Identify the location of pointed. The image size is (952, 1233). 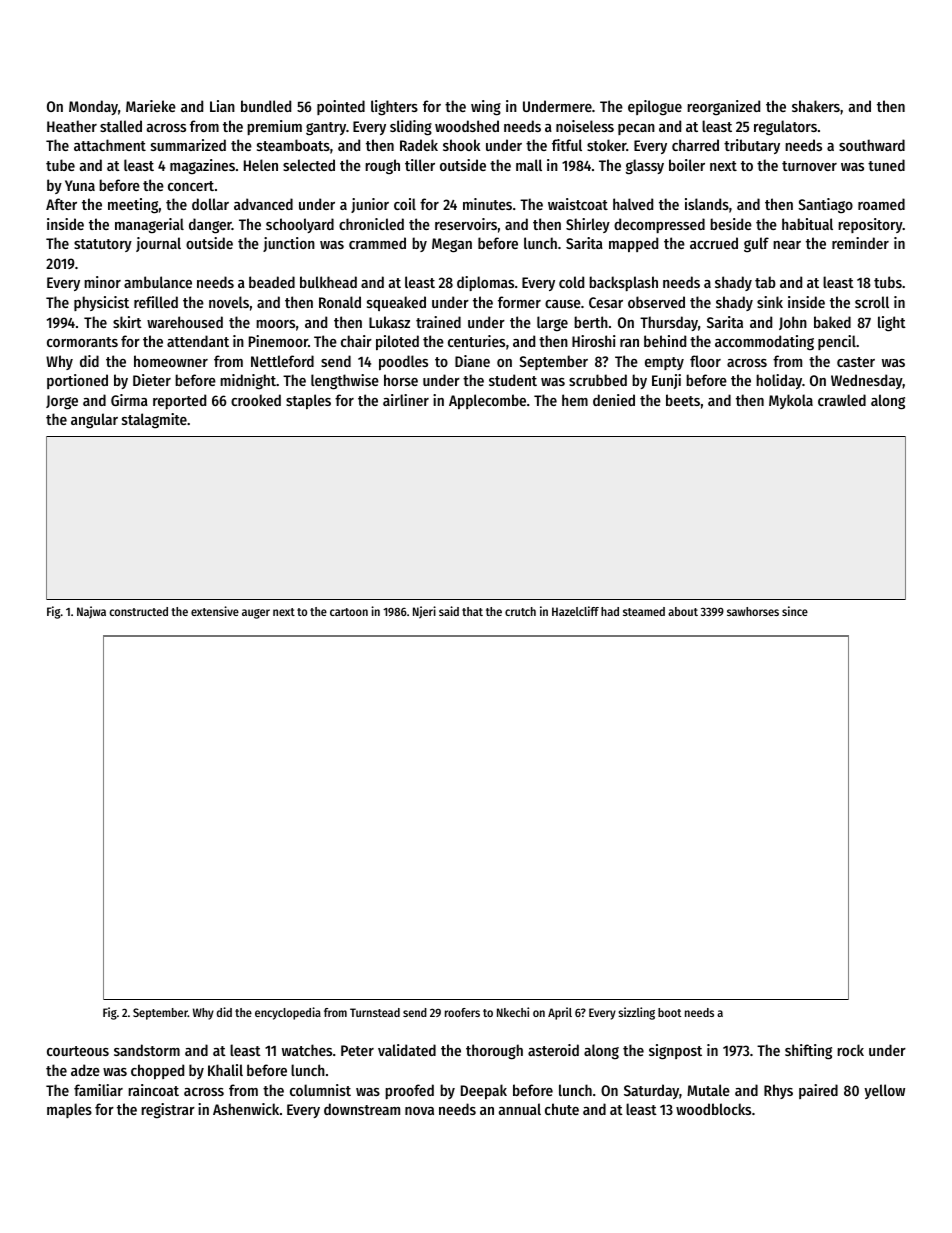
(341, 107).
